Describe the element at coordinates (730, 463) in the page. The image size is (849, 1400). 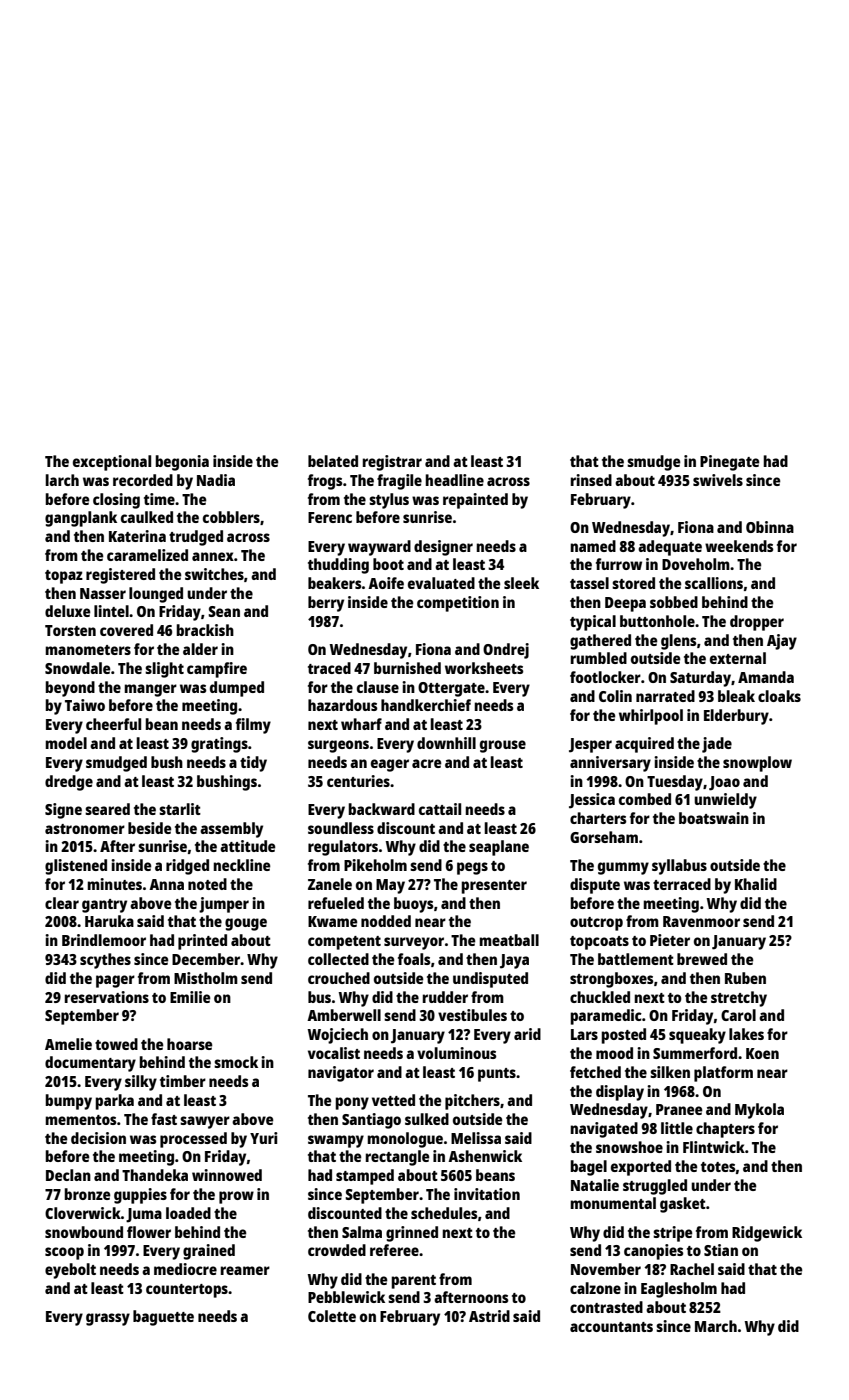
I see `Pinegate` at that location.
